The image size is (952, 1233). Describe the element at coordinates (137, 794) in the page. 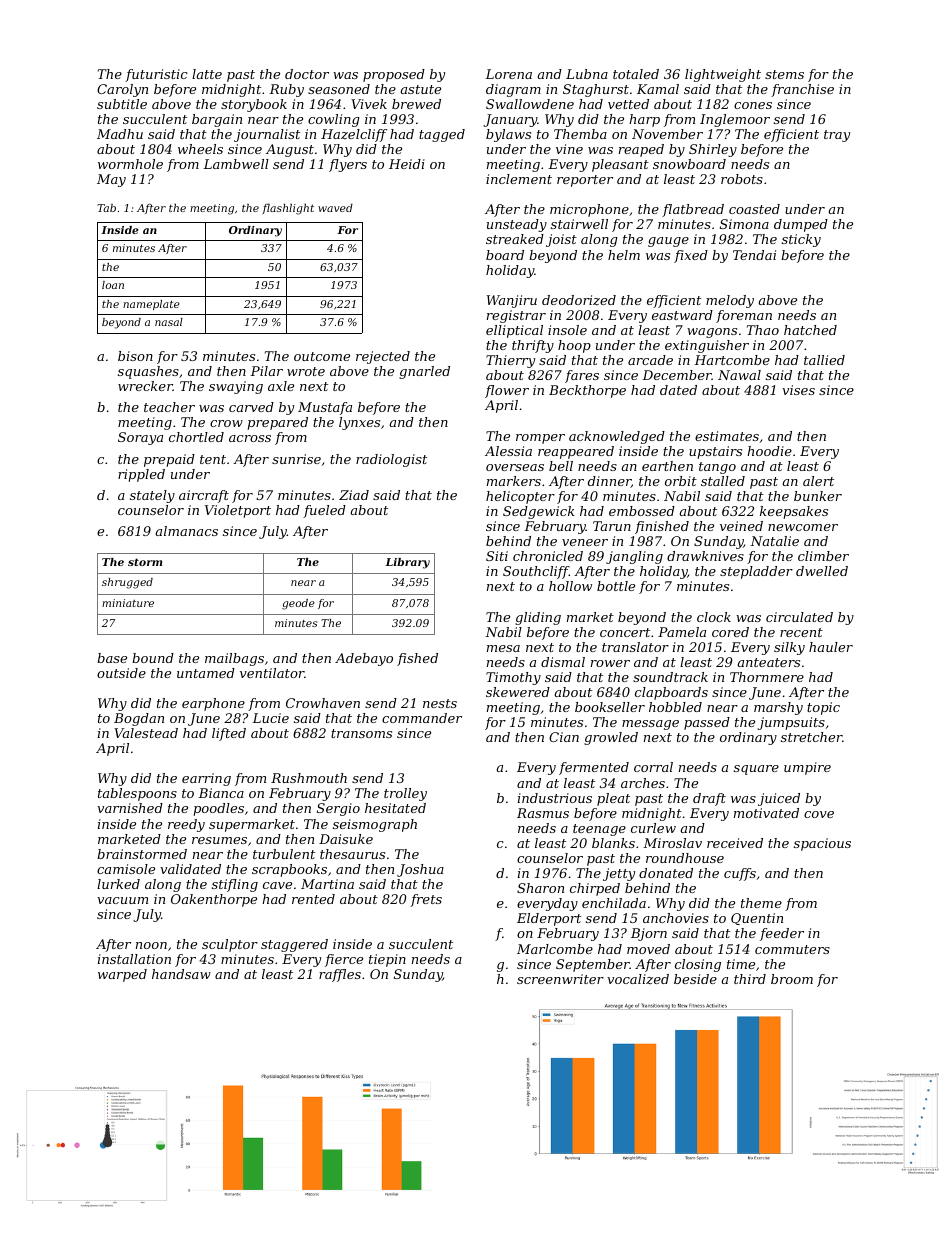

I see `tablespoons` at that location.
